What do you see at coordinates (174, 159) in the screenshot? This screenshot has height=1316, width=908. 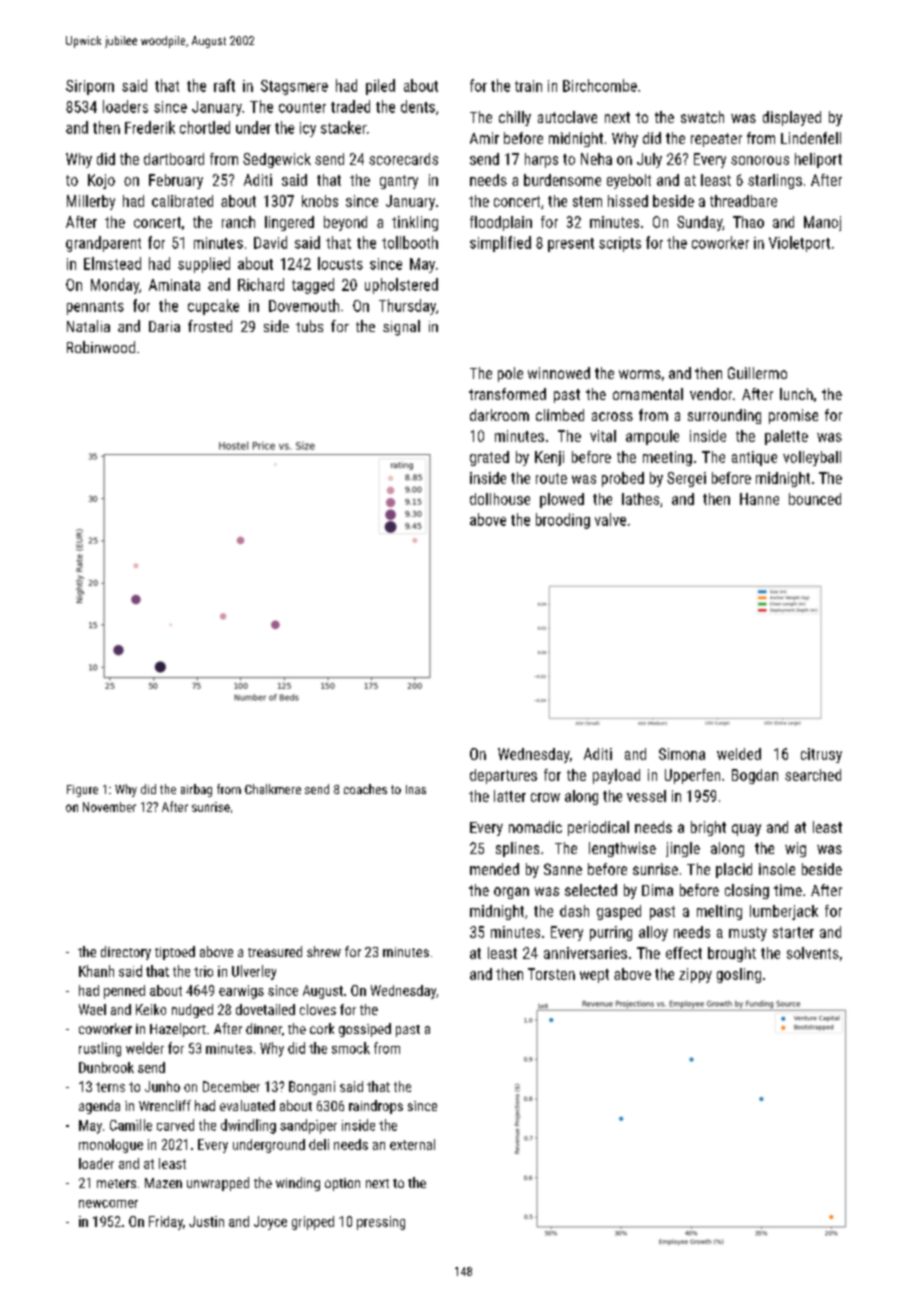 I see `dartboard` at bounding box center [174, 159].
